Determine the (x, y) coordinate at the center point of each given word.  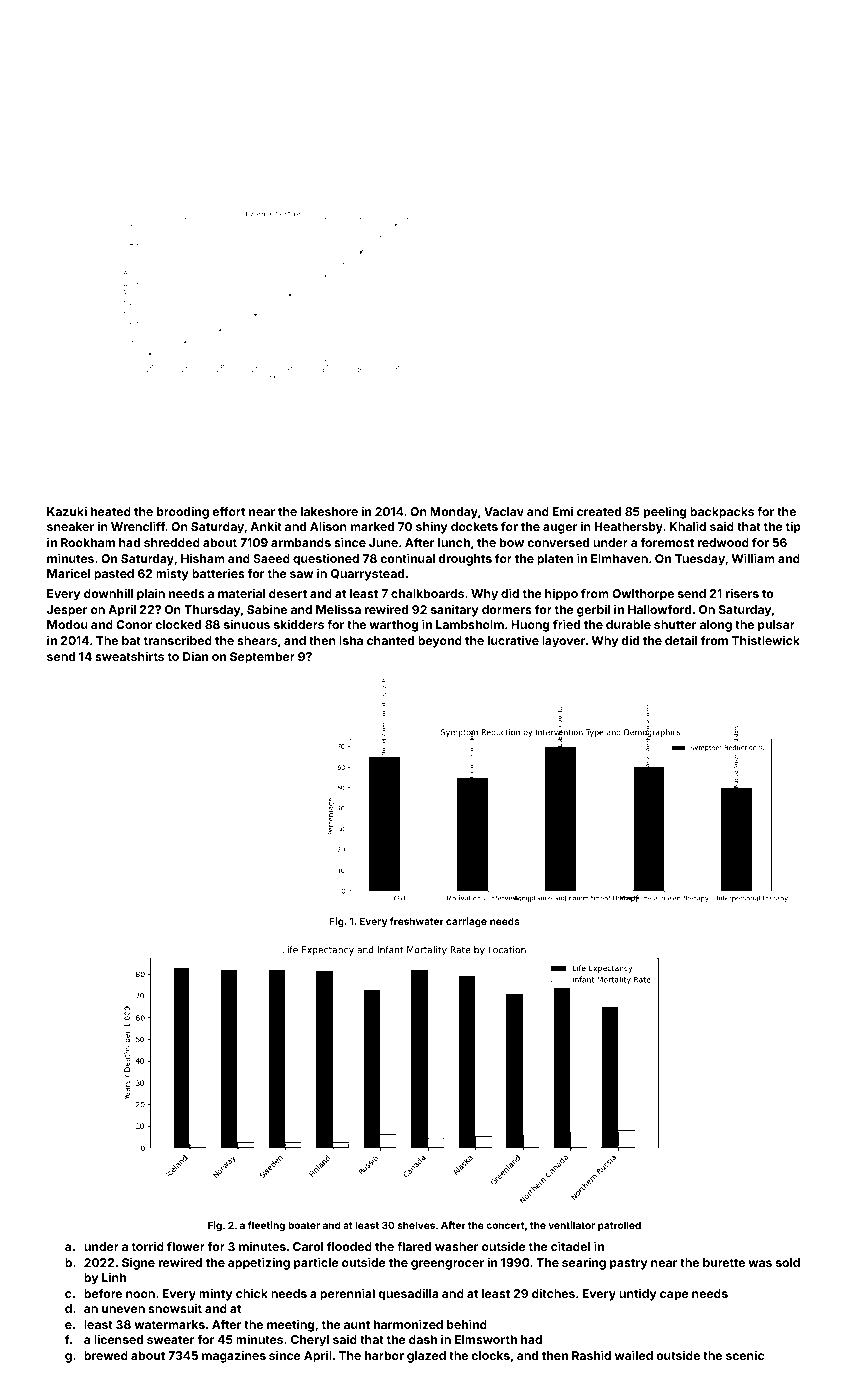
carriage (466, 922)
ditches (553, 1293)
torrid (147, 1246)
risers (742, 593)
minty (216, 1294)
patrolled (619, 1226)
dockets (474, 526)
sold (788, 1262)
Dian (195, 656)
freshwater (417, 921)
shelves (416, 1225)
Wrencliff (138, 526)
